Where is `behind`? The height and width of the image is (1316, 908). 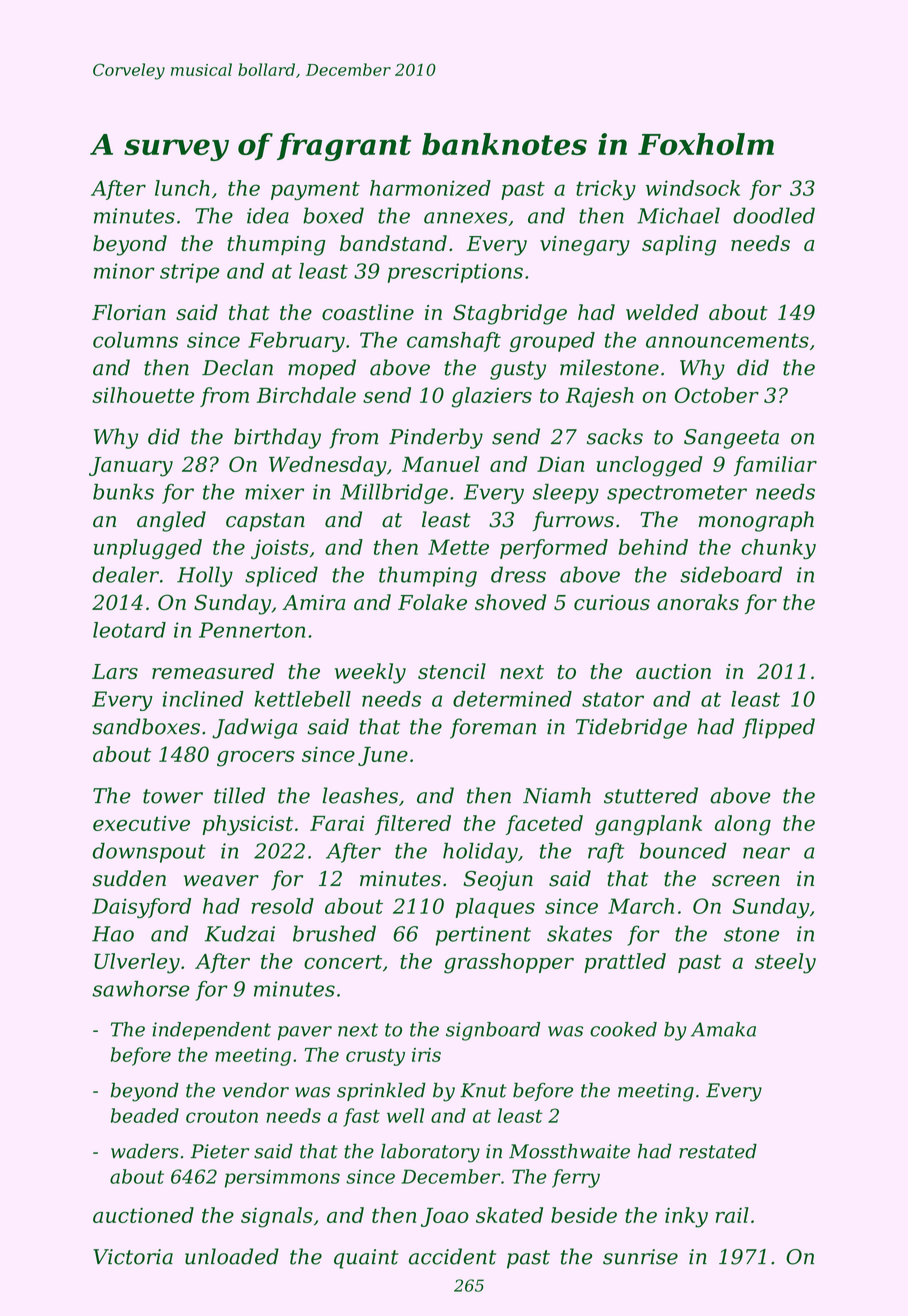 behind is located at coordinates (653, 547).
